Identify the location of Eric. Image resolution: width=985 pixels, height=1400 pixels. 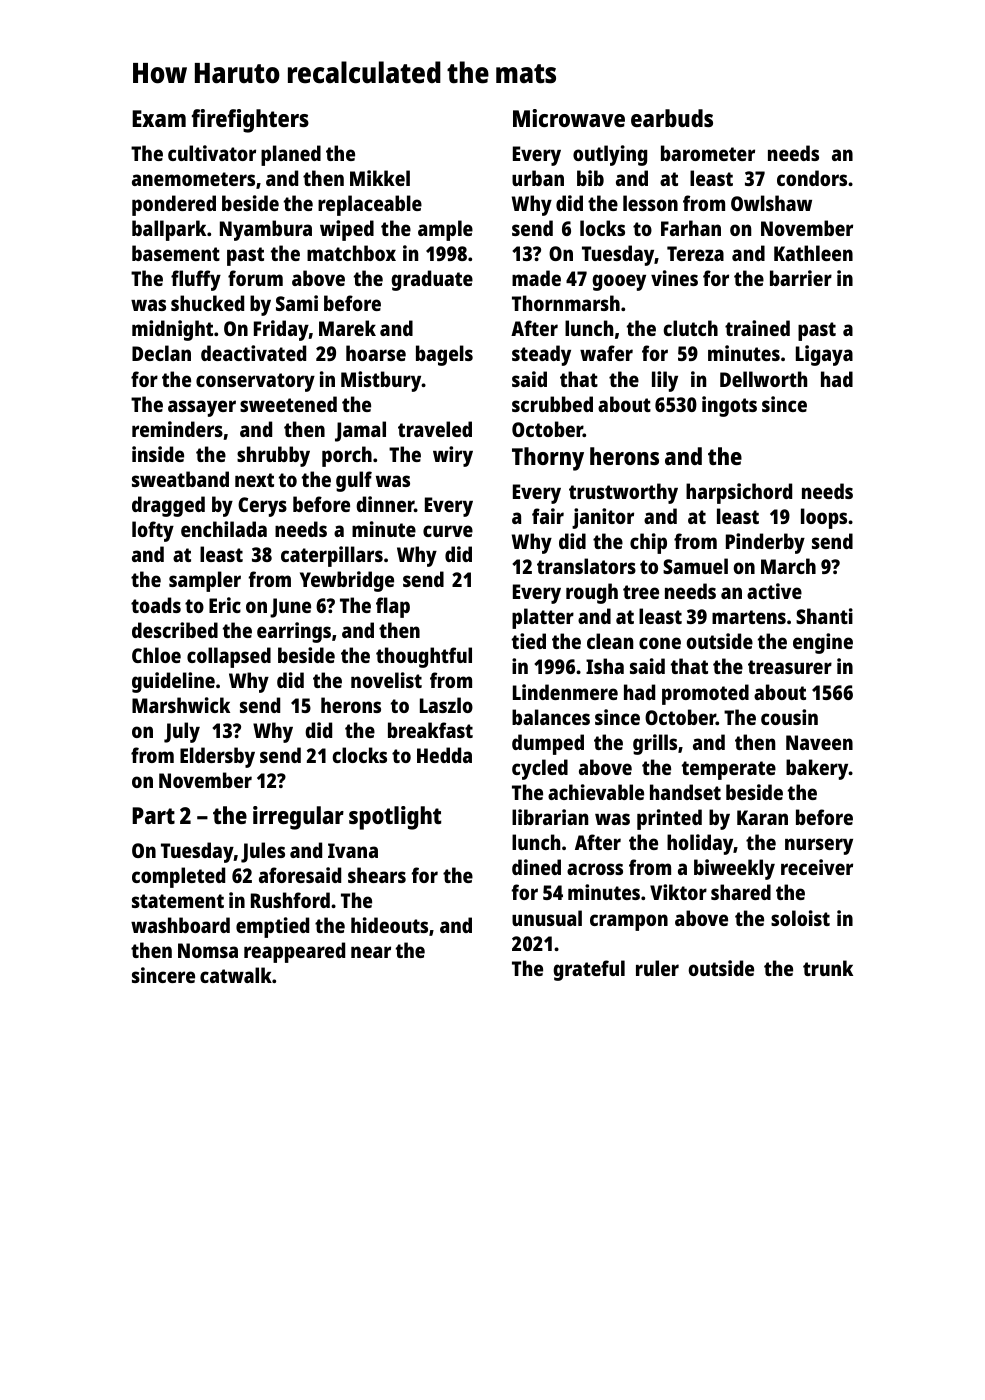
(225, 605).
